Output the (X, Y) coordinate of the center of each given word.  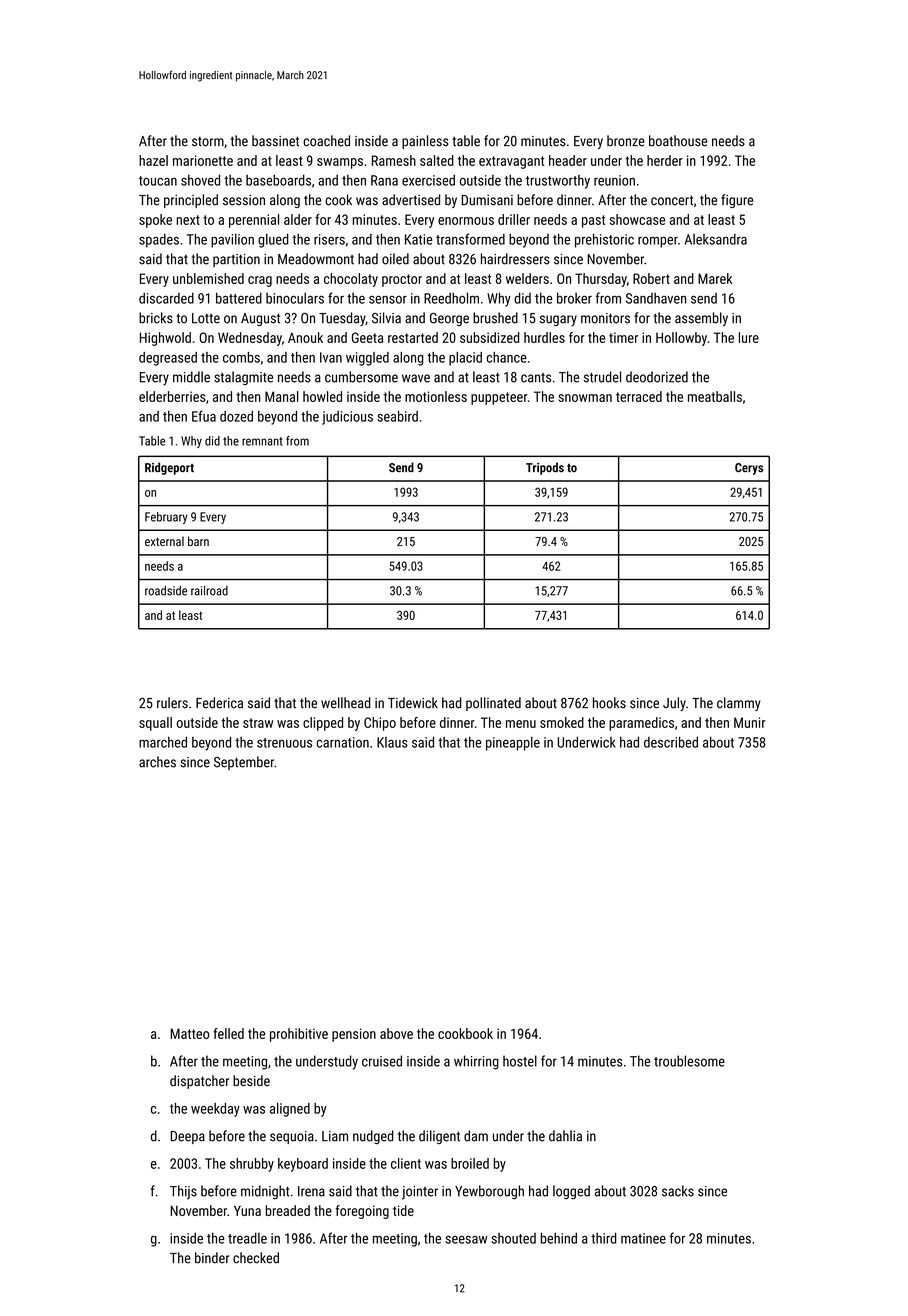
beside (251, 1081)
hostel (520, 1061)
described (671, 742)
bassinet (275, 141)
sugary (558, 320)
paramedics (641, 724)
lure (749, 337)
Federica (219, 703)
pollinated (493, 704)
